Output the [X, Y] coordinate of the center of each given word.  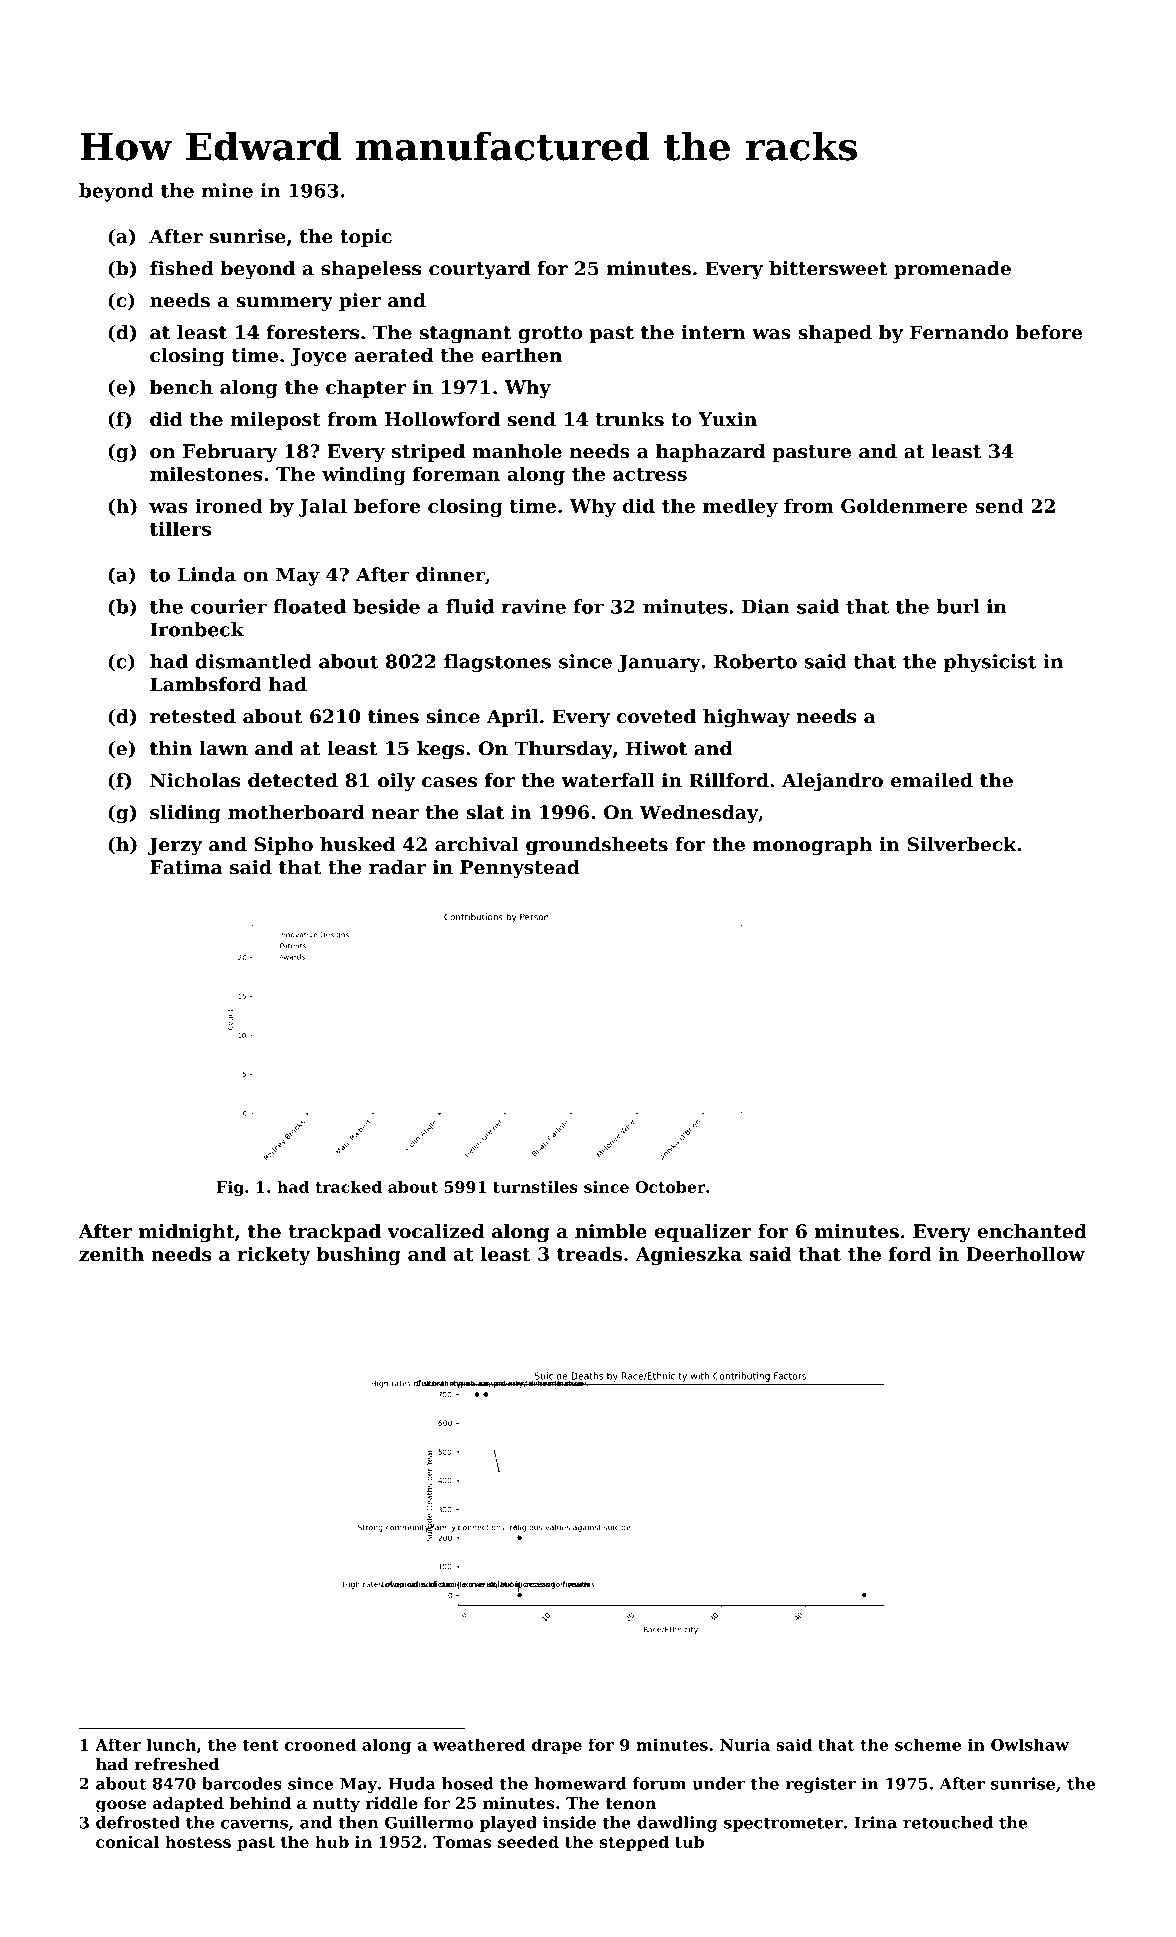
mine [227, 190]
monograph [812, 846]
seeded [528, 1841]
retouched [948, 1822]
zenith [111, 1254]
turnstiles [535, 1187]
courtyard [479, 270]
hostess [198, 1841]
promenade [952, 270]
